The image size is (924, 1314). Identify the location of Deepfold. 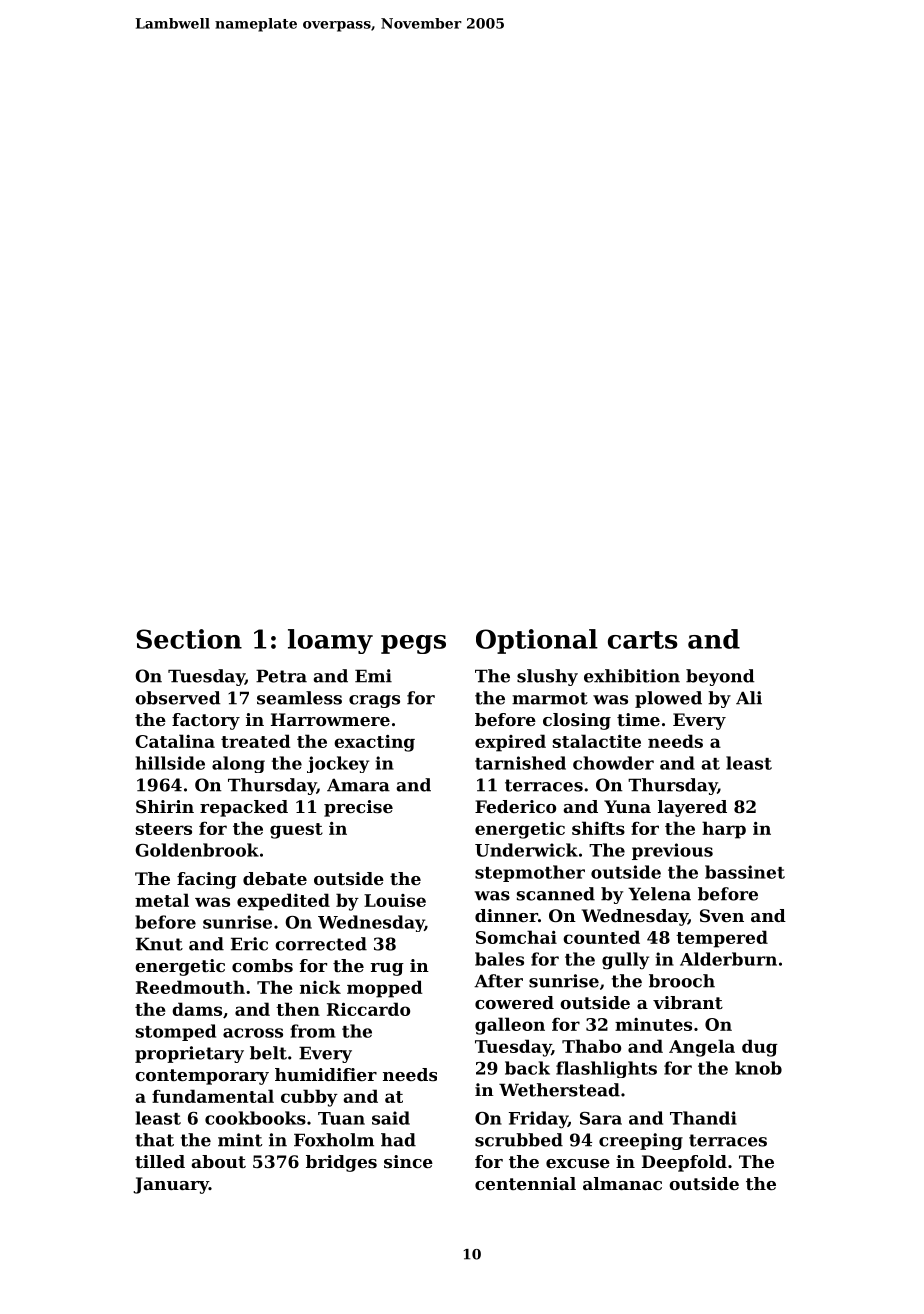
(684, 1163).
